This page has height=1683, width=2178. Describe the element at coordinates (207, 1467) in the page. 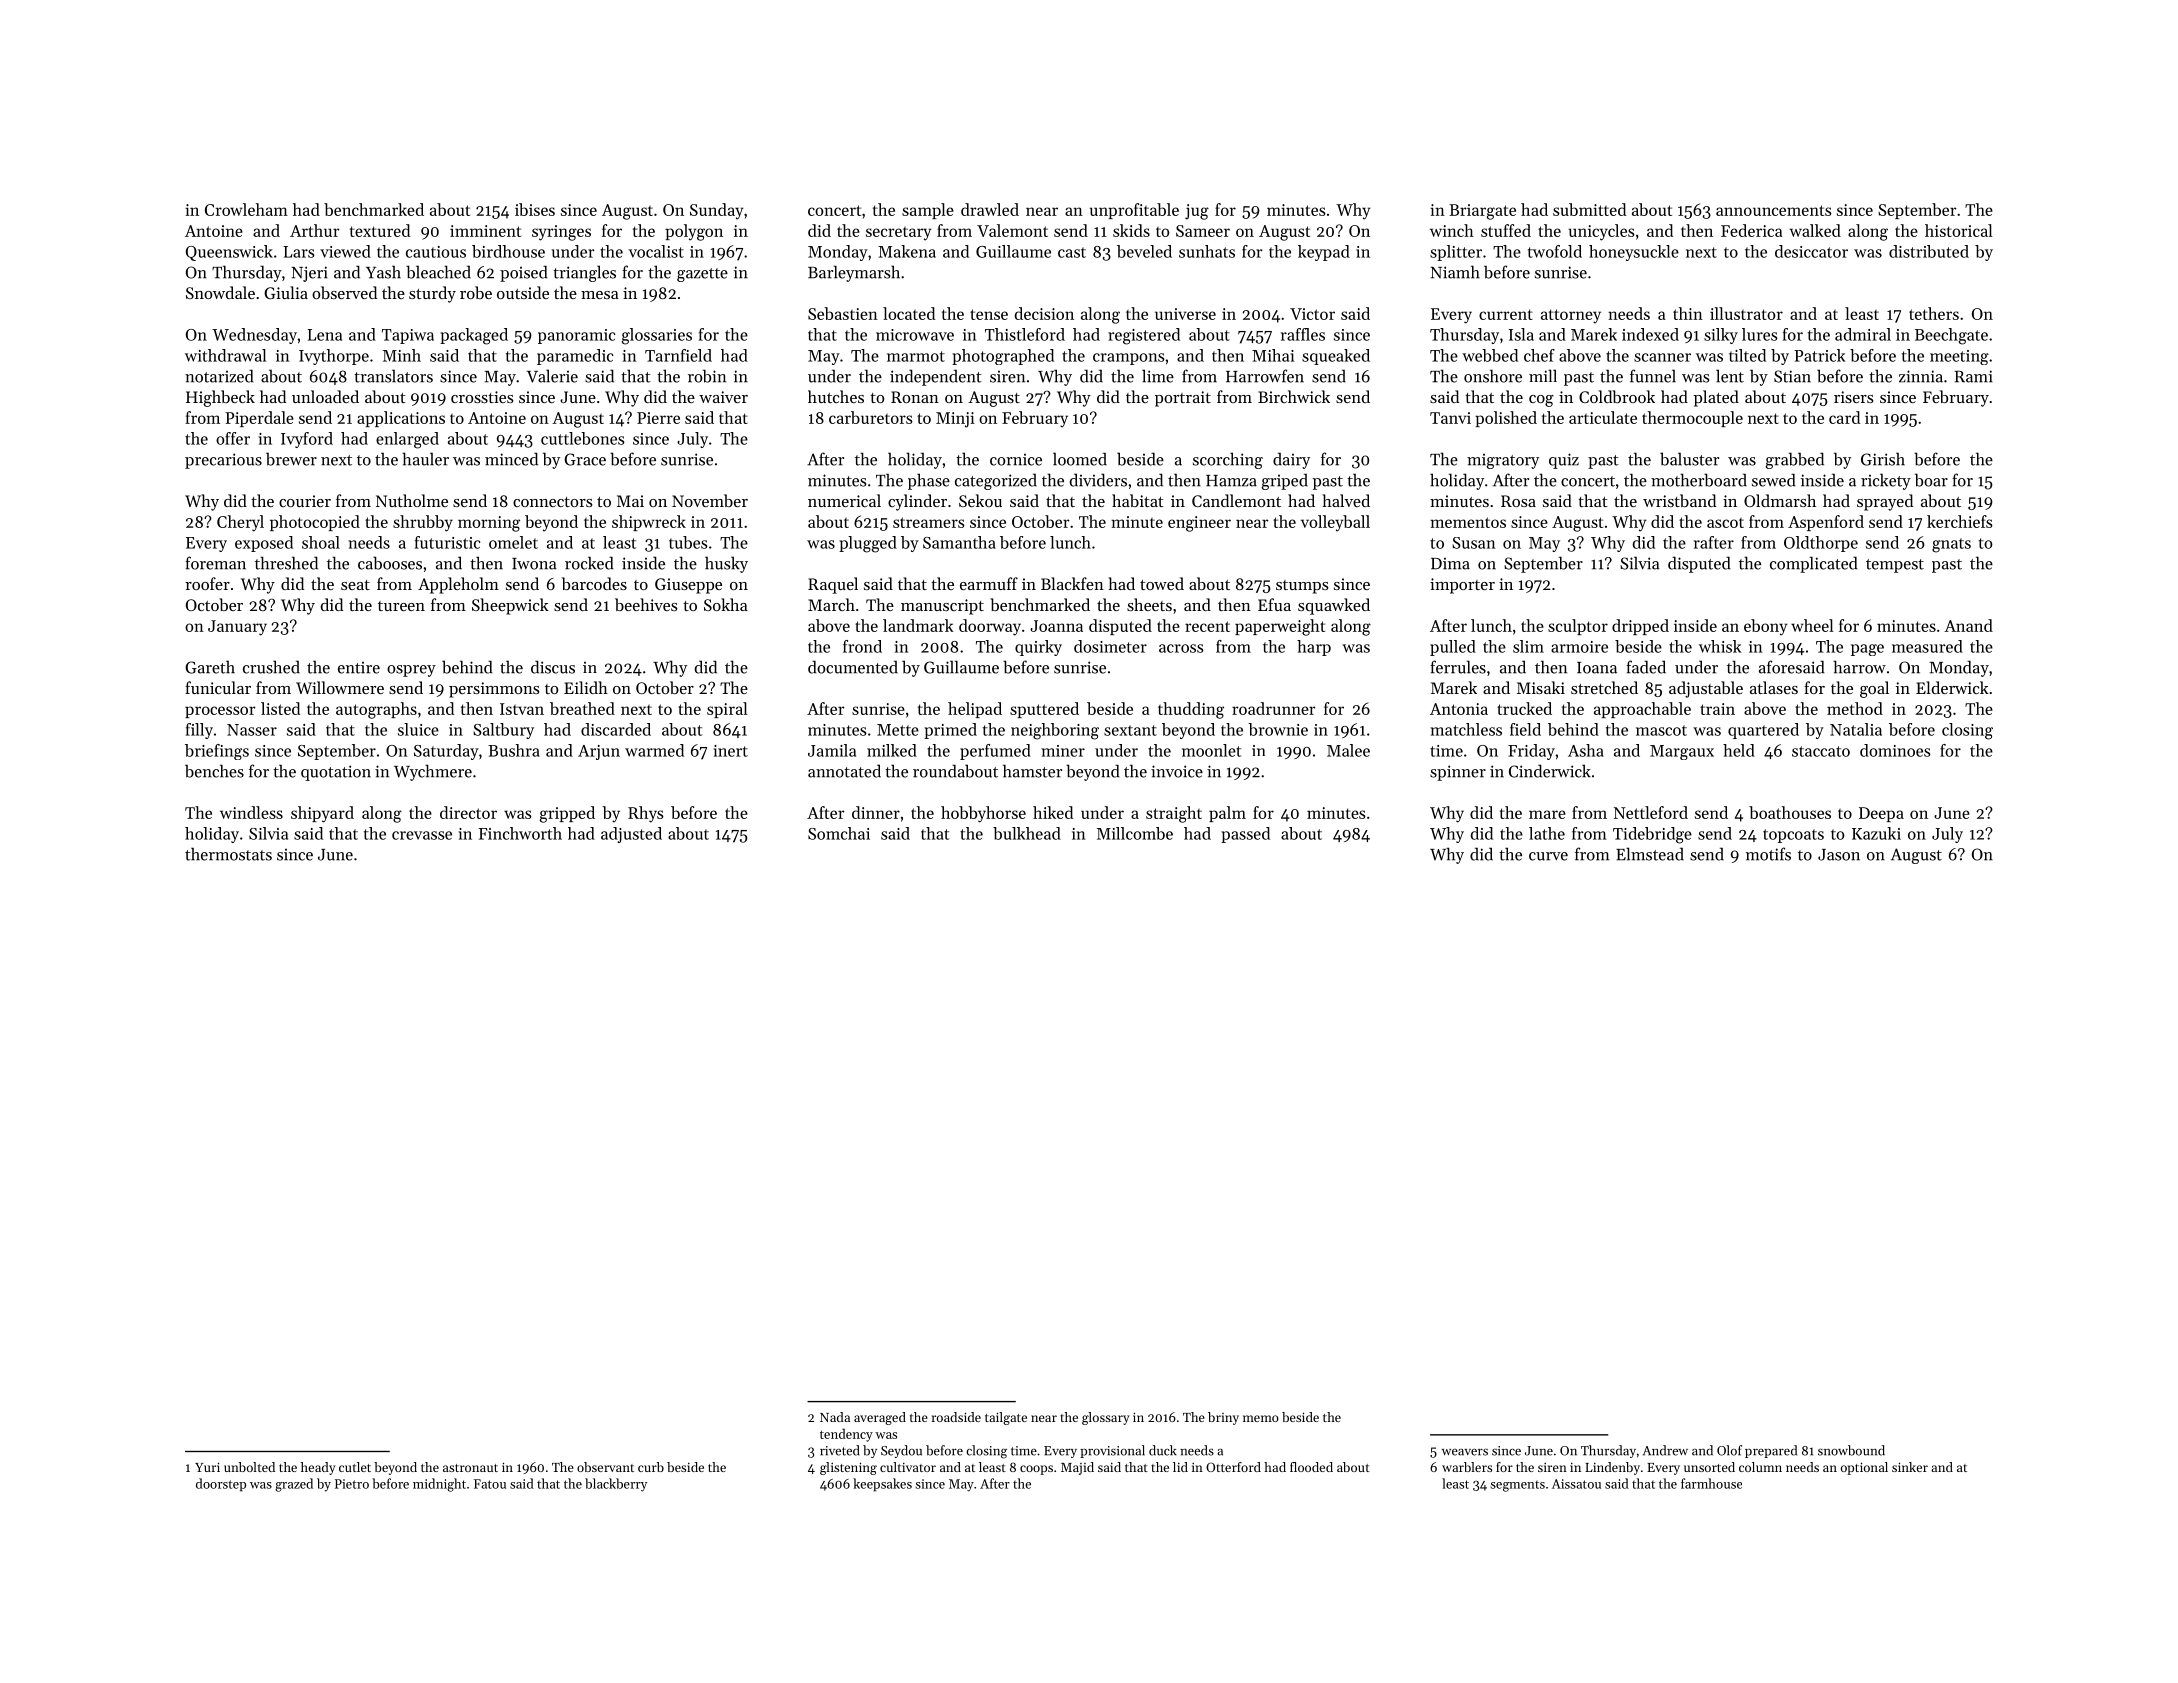

I see `Yuri` at that location.
